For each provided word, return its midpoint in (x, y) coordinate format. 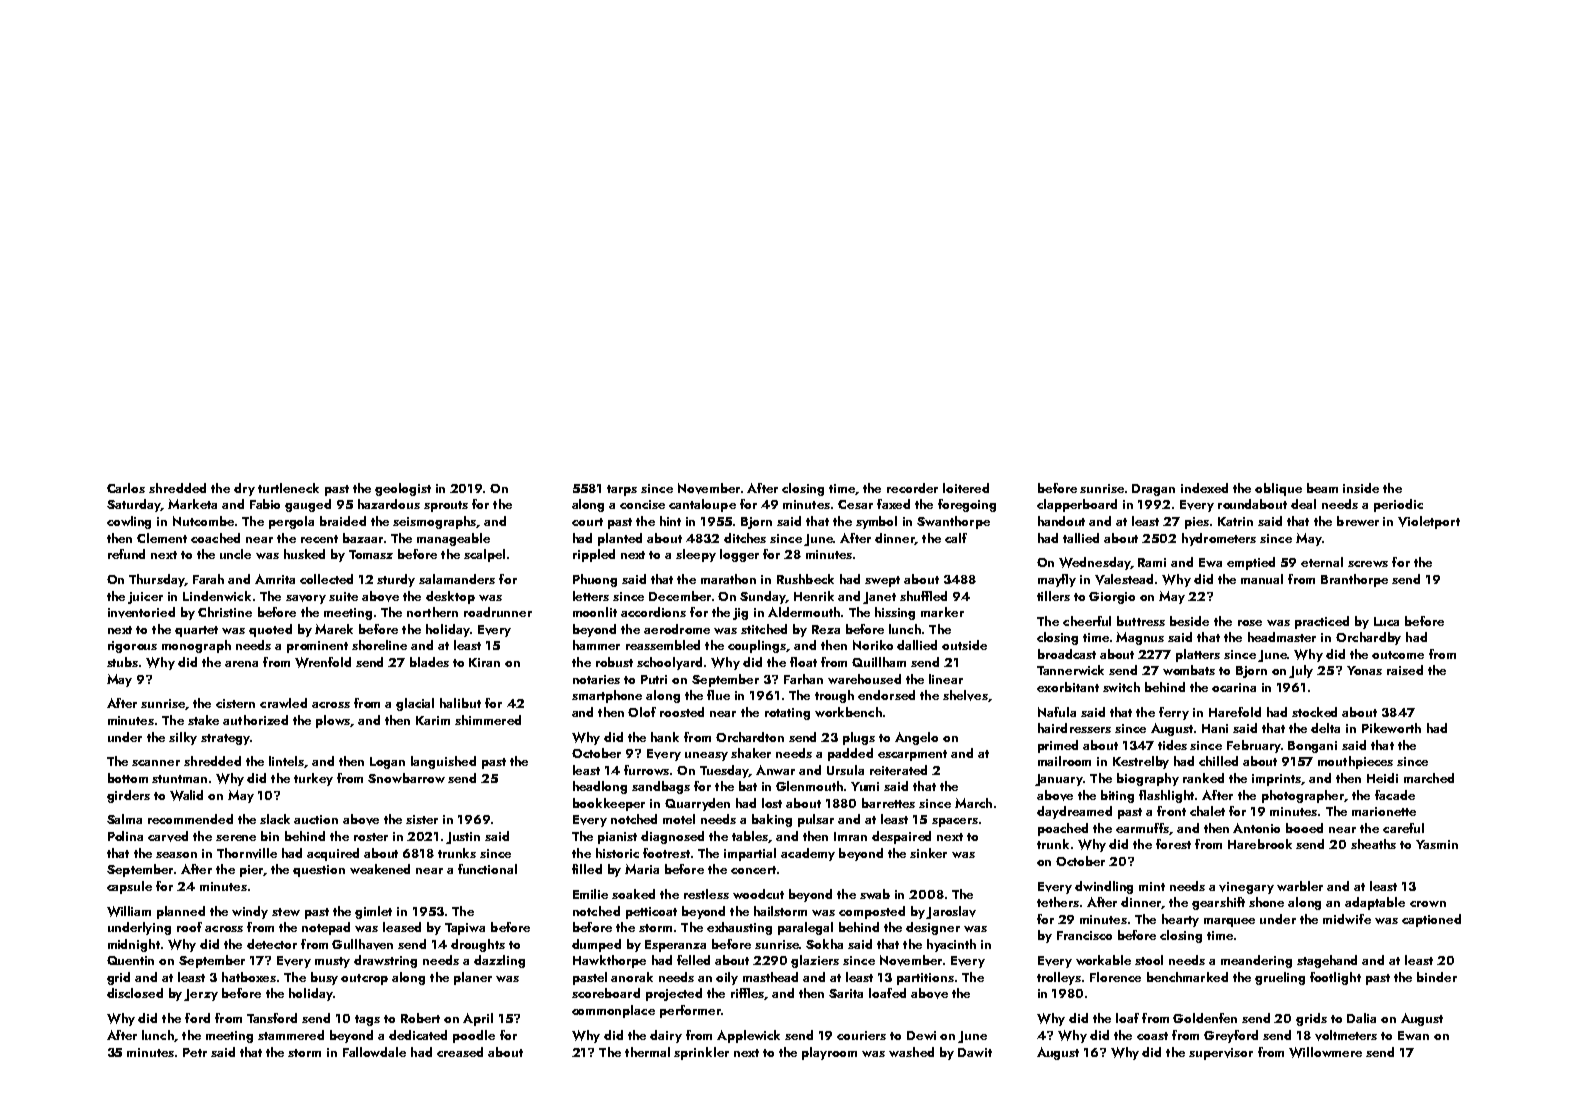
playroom (829, 1053)
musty (332, 962)
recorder (912, 488)
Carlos (126, 488)
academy (808, 854)
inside (1361, 488)
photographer (1303, 796)
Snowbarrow (406, 778)
